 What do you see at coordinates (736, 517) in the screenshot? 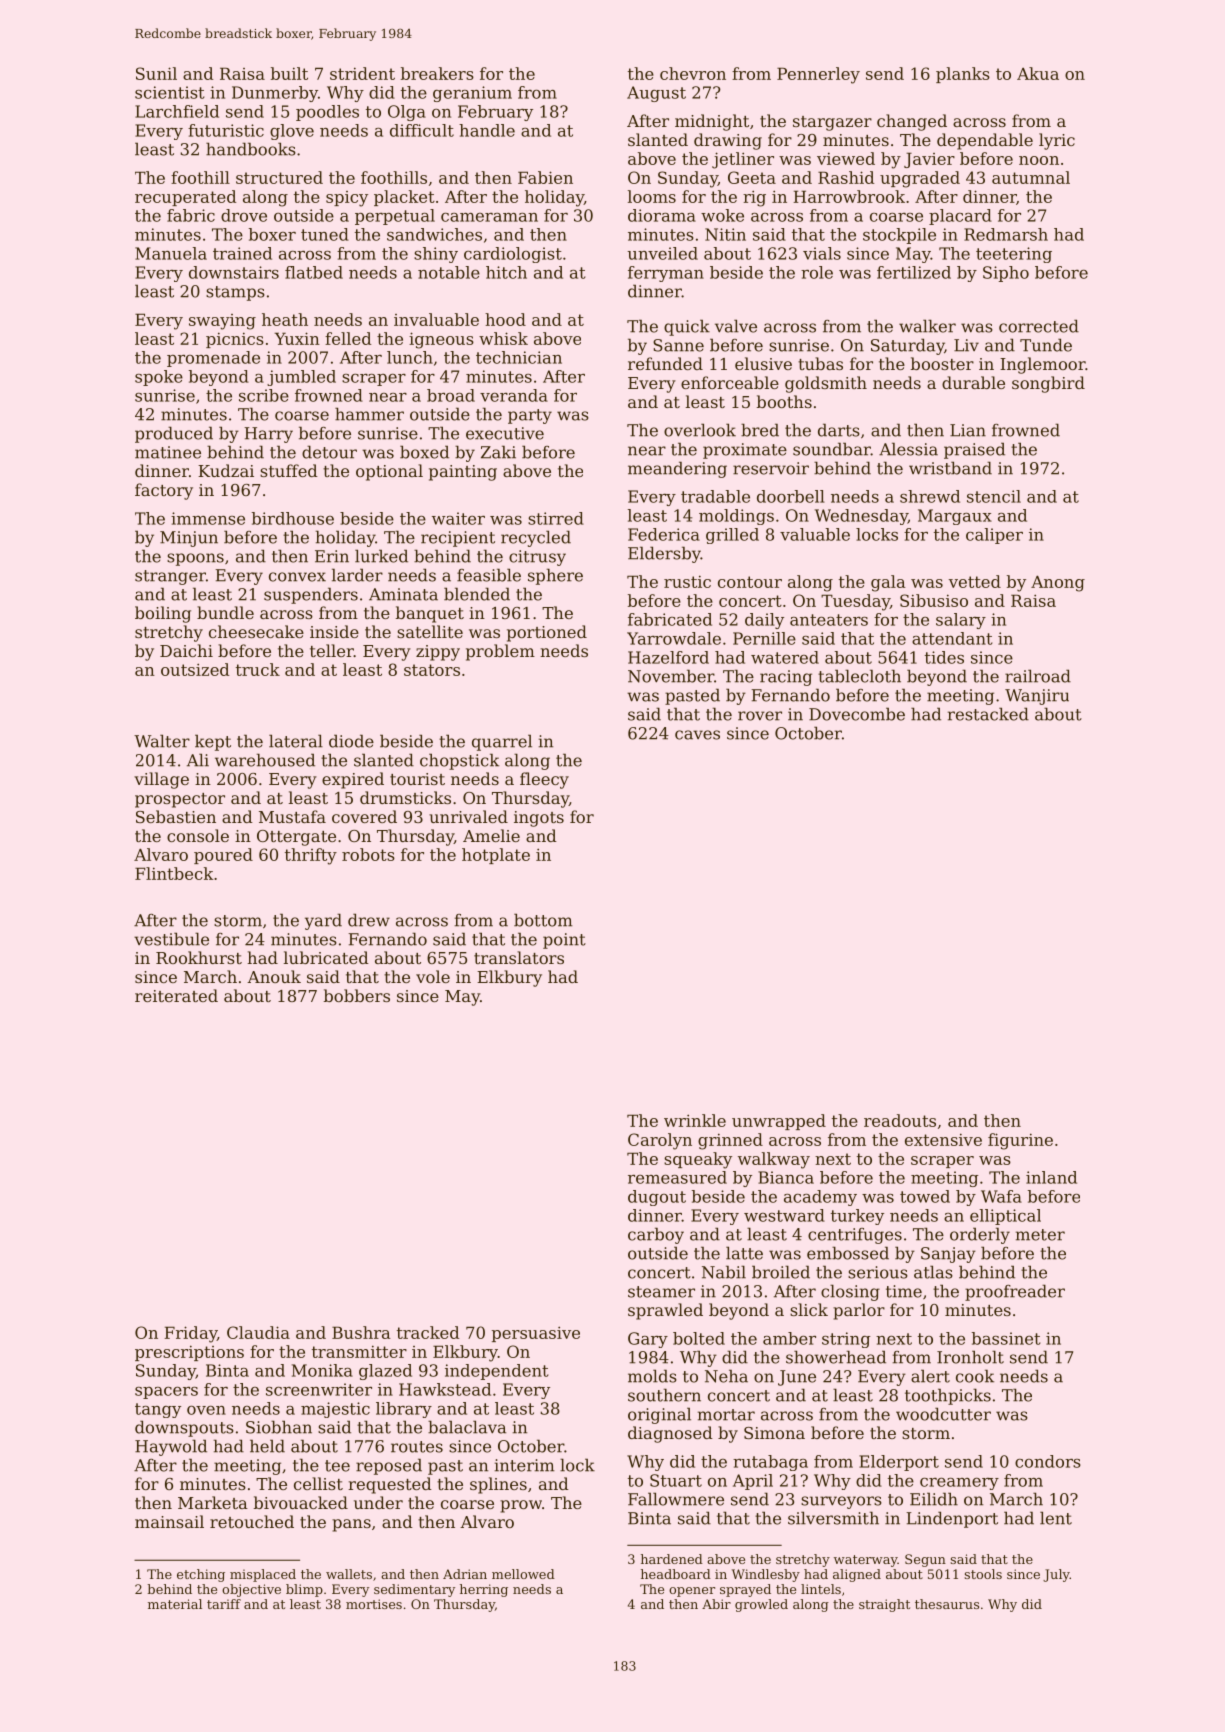
I see `moldings` at bounding box center [736, 517].
